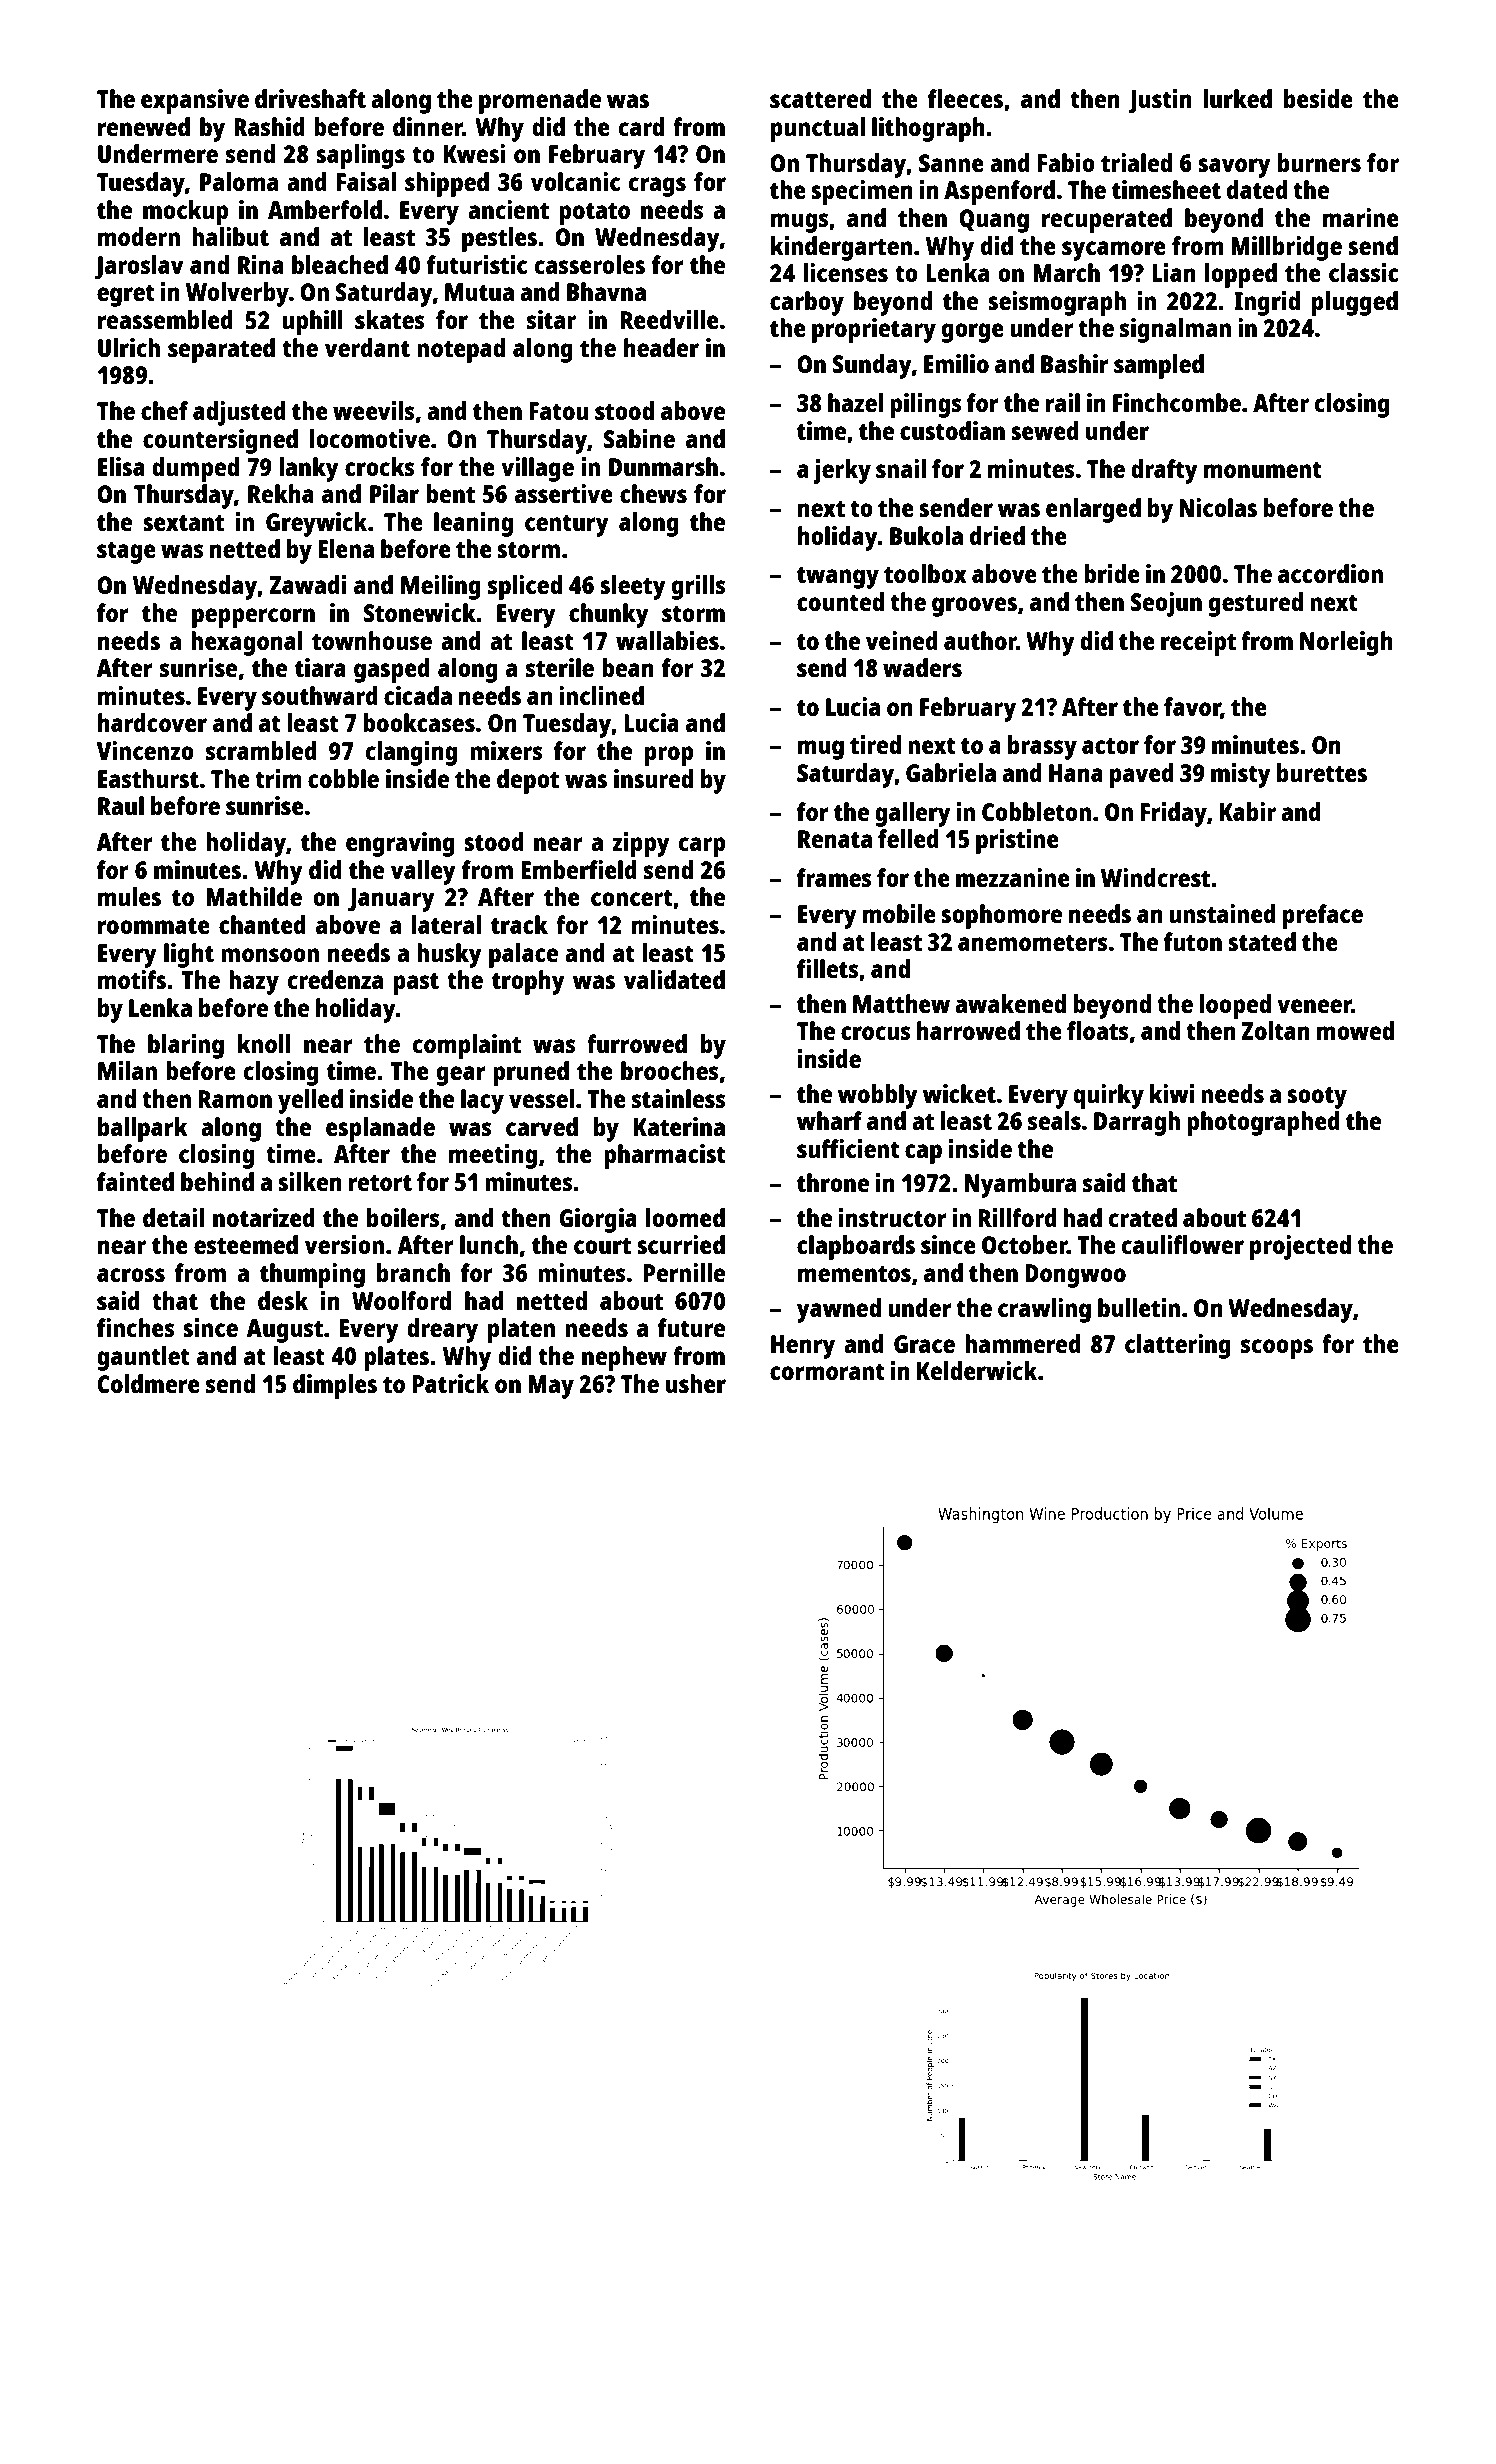 The width and height of the screenshot is (1496, 2464). I want to click on uphill, so click(312, 322).
